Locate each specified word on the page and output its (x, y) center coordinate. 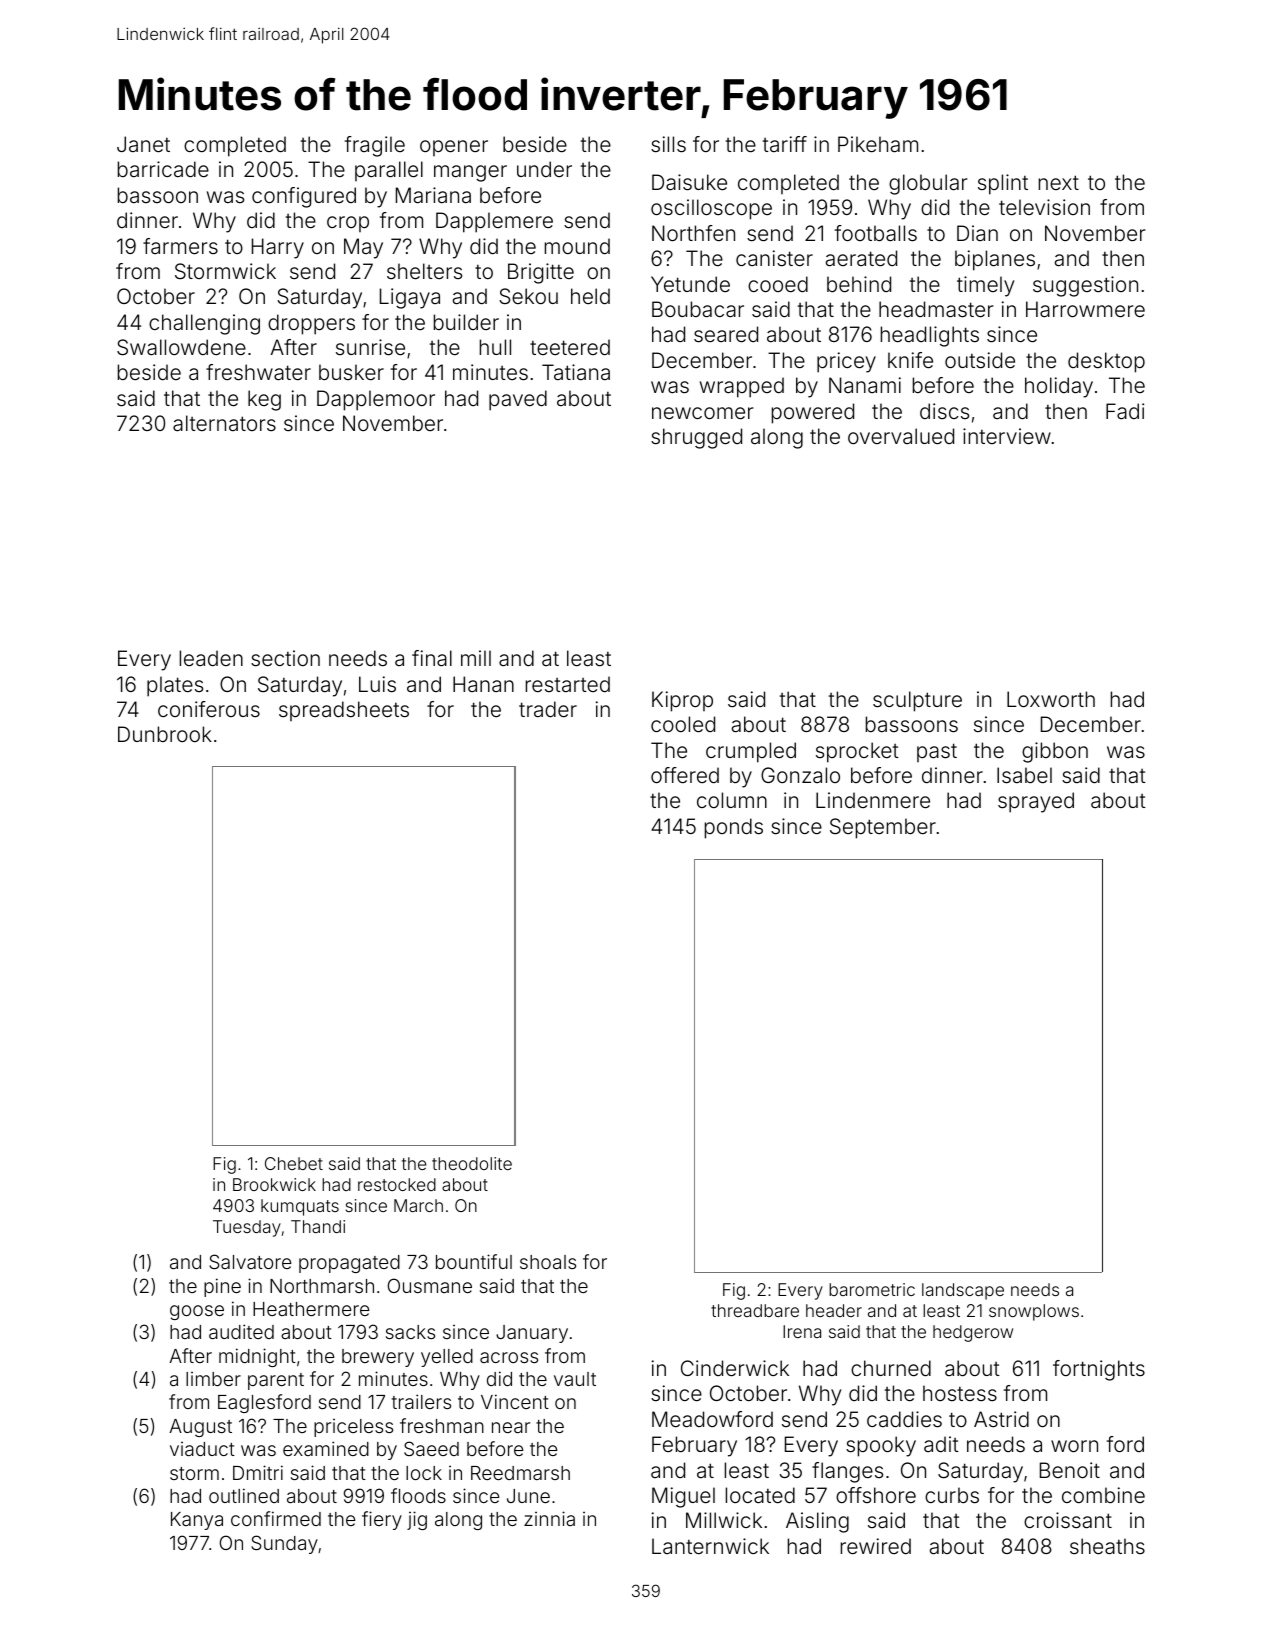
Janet (143, 144)
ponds (734, 828)
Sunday (284, 1544)
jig (417, 1520)
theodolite (472, 1163)
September (883, 828)
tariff (785, 144)
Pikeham (878, 144)
